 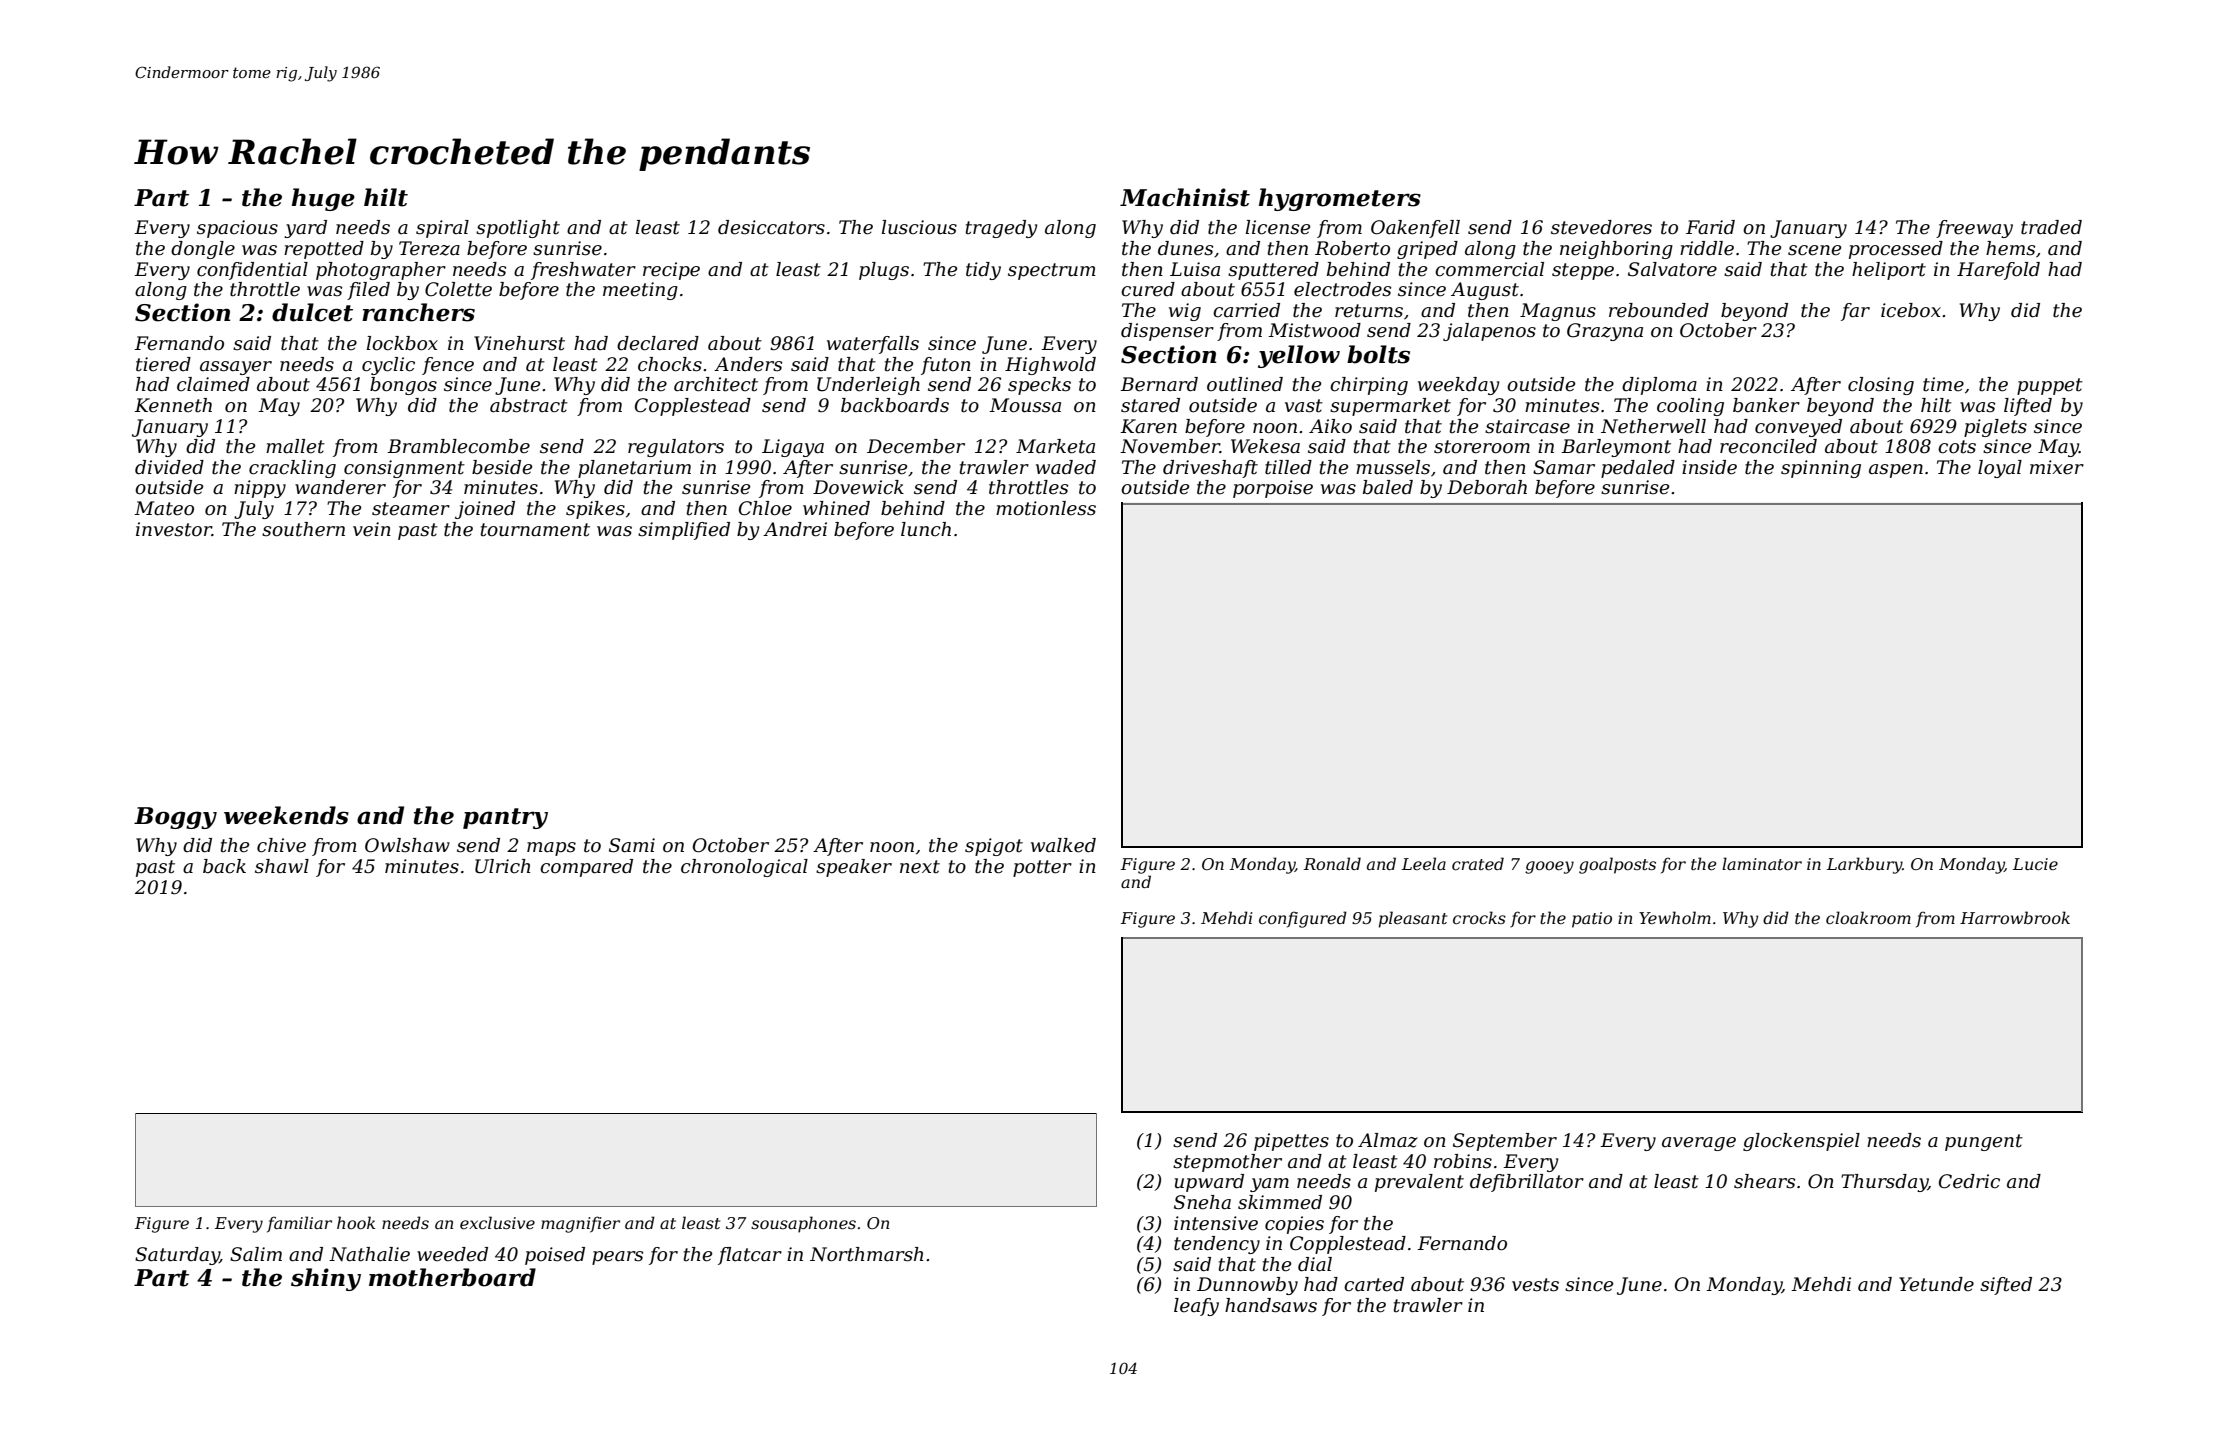 What do you see at coordinates (586, 868) in the document?
I see `compared` at bounding box center [586, 868].
